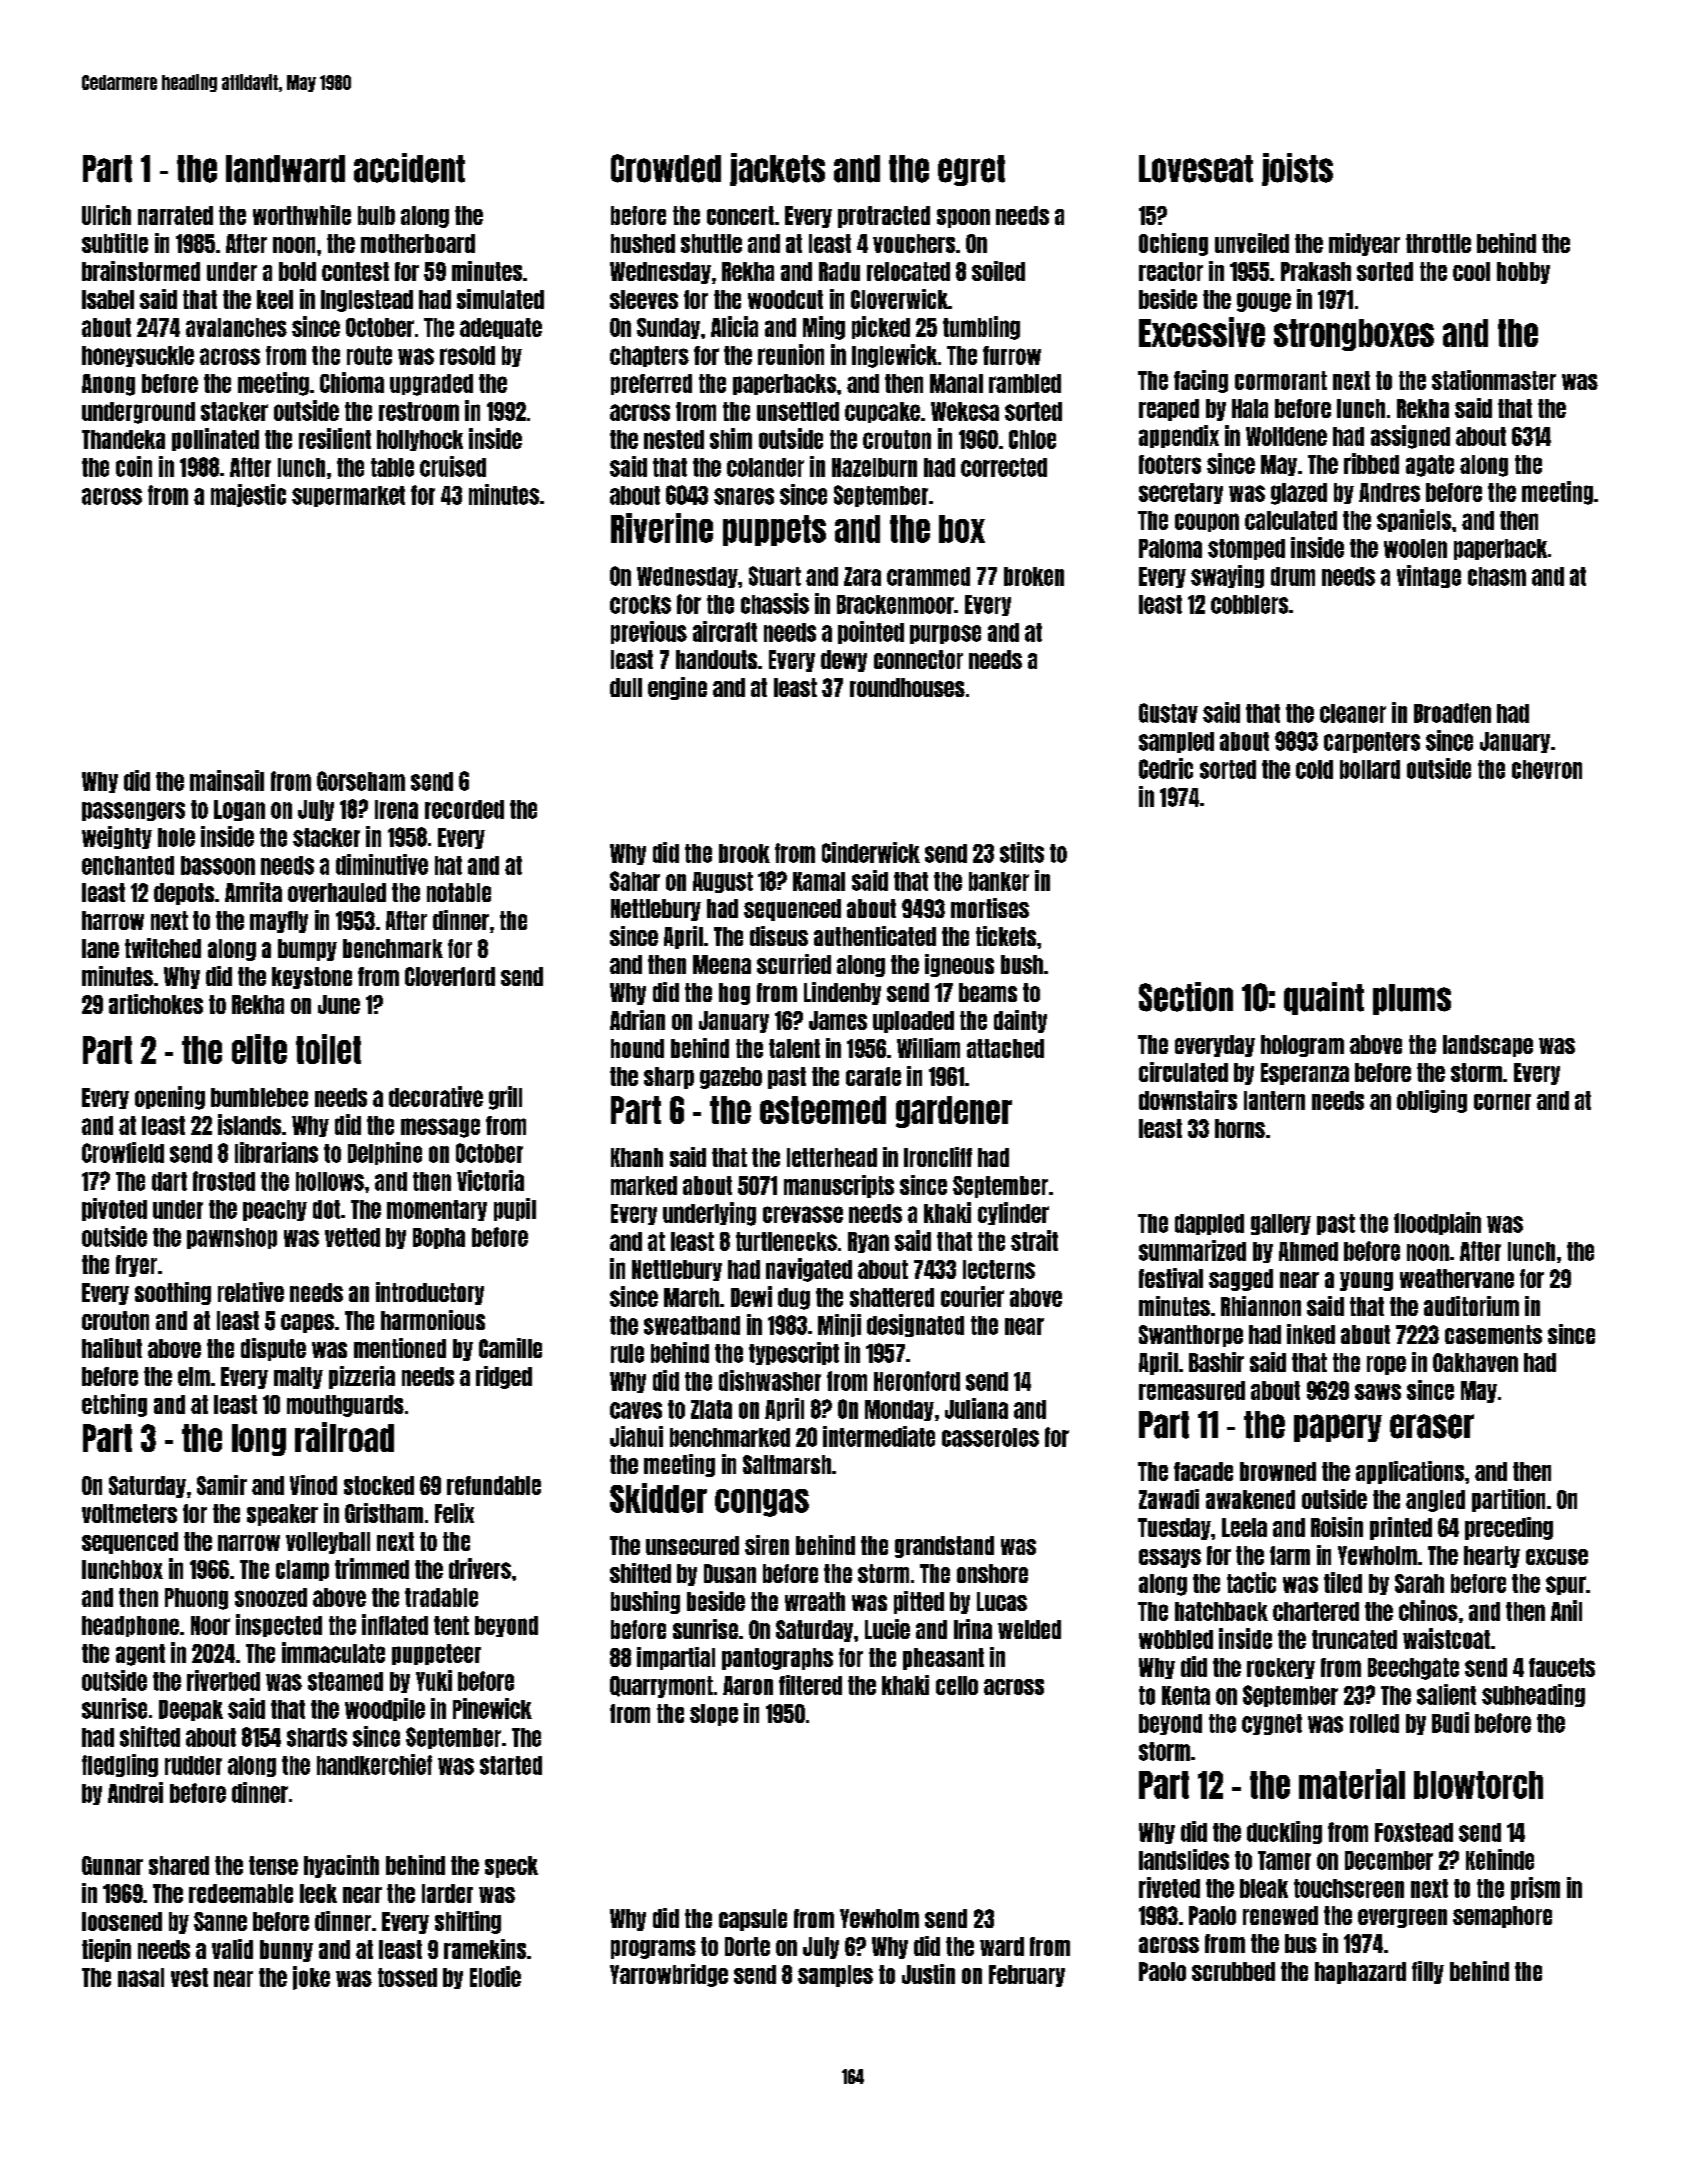 The height and width of the screenshot is (2178, 1683). Describe the element at coordinates (971, 170) in the screenshot. I see `egret` at that location.
